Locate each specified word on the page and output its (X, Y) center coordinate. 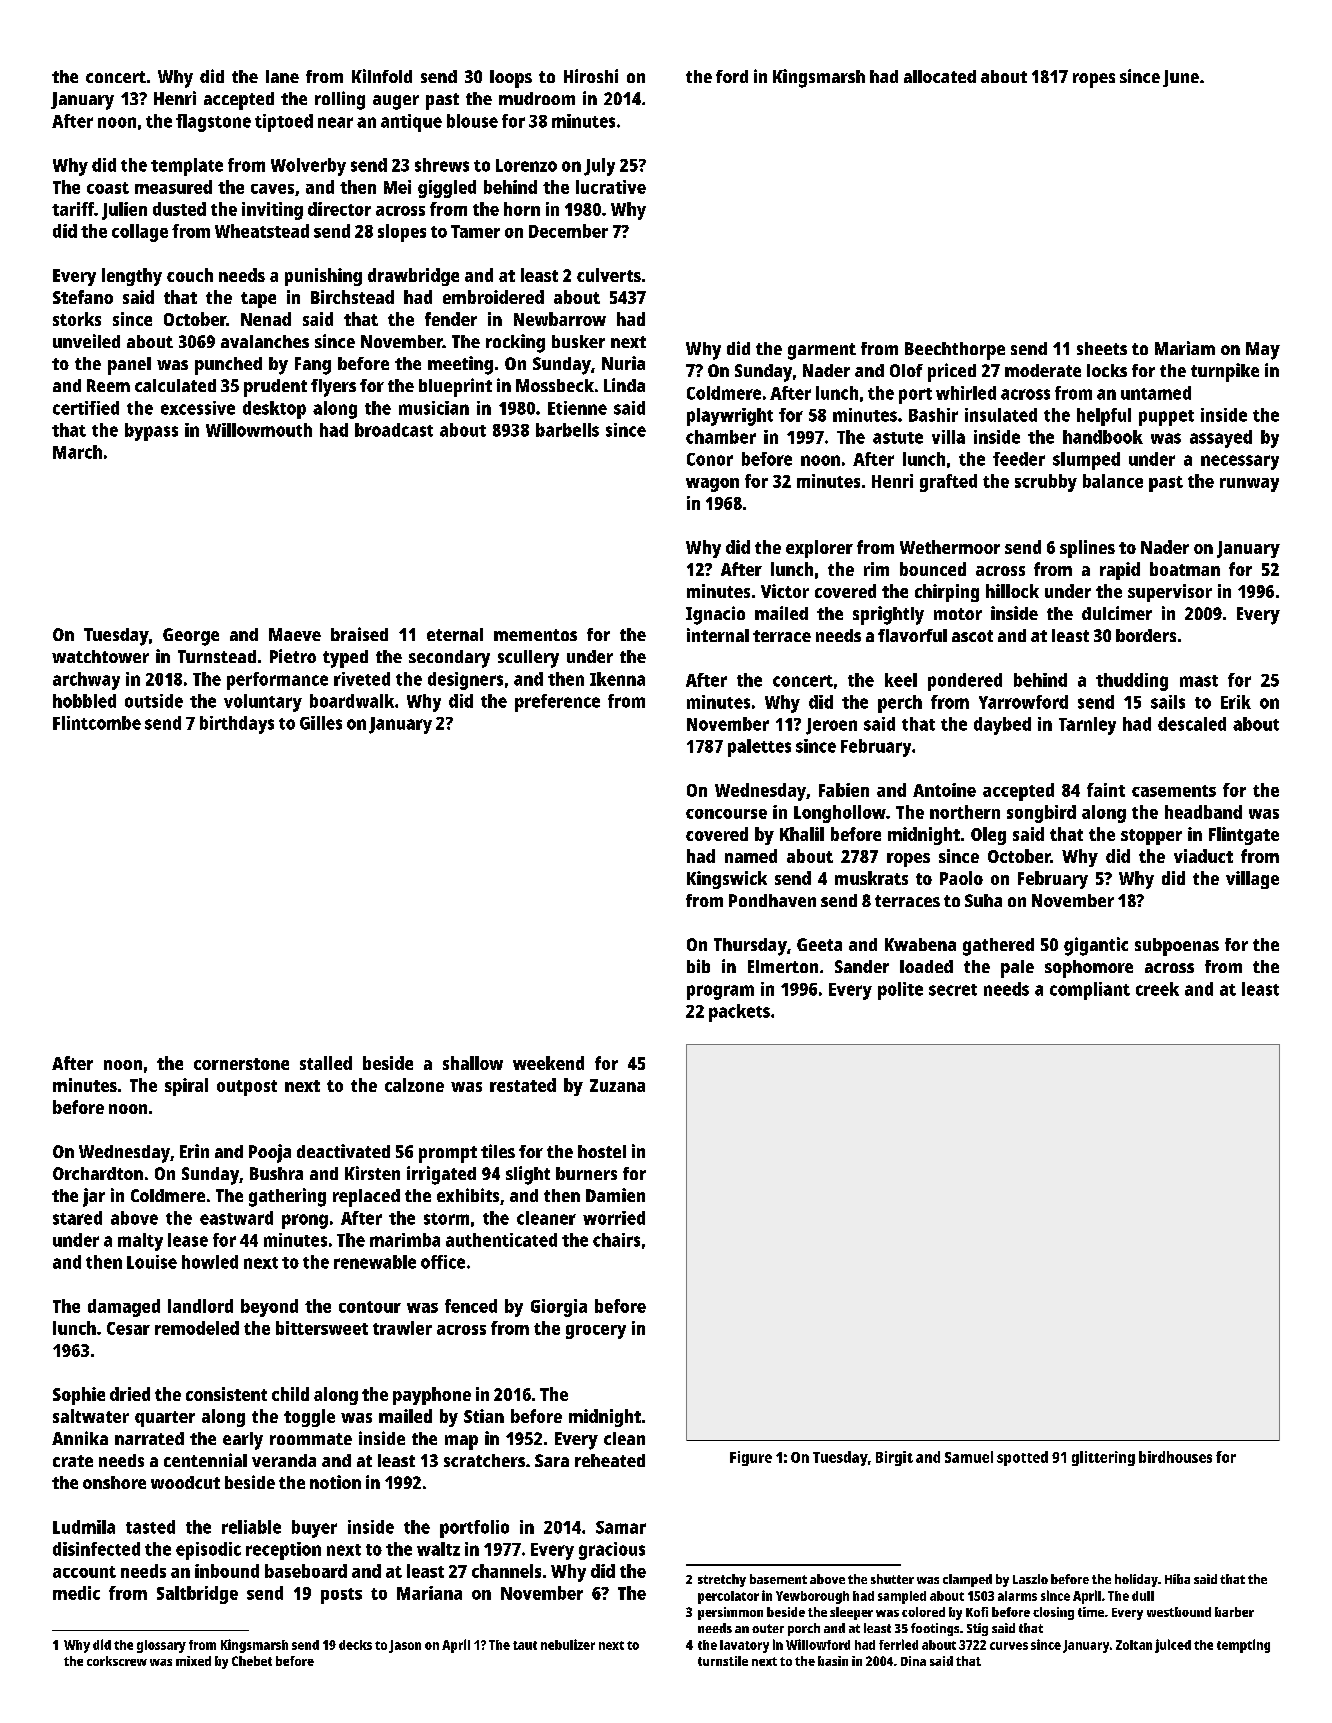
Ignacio (715, 615)
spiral (186, 1087)
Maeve (295, 634)
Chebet (252, 1661)
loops (511, 79)
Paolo (961, 878)
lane (282, 76)
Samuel (969, 1457)
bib (698, 966)
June (1181, 78)
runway (1249, 485)
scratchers (484, 1460)
